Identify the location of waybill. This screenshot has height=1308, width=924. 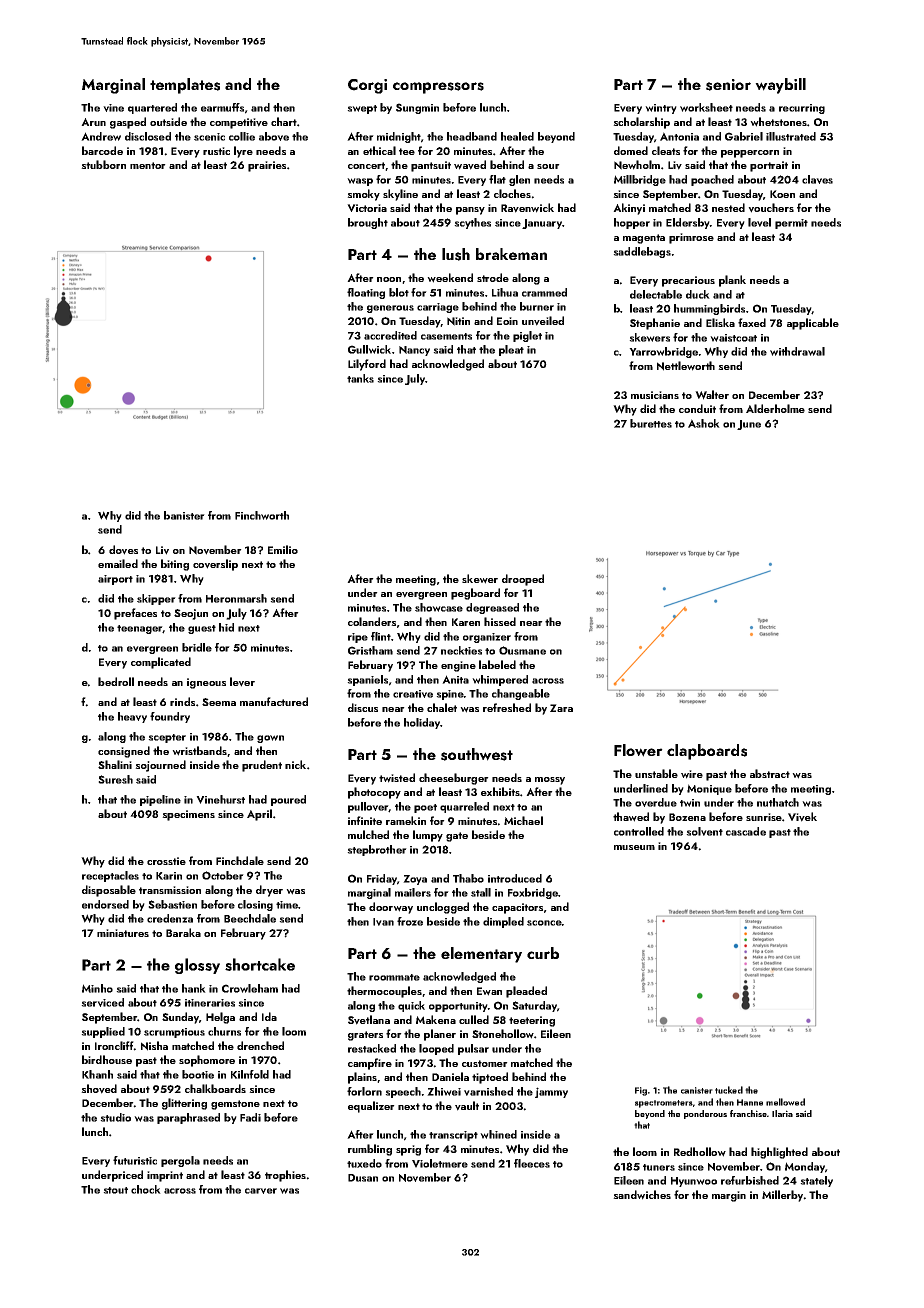
(780, 86).
